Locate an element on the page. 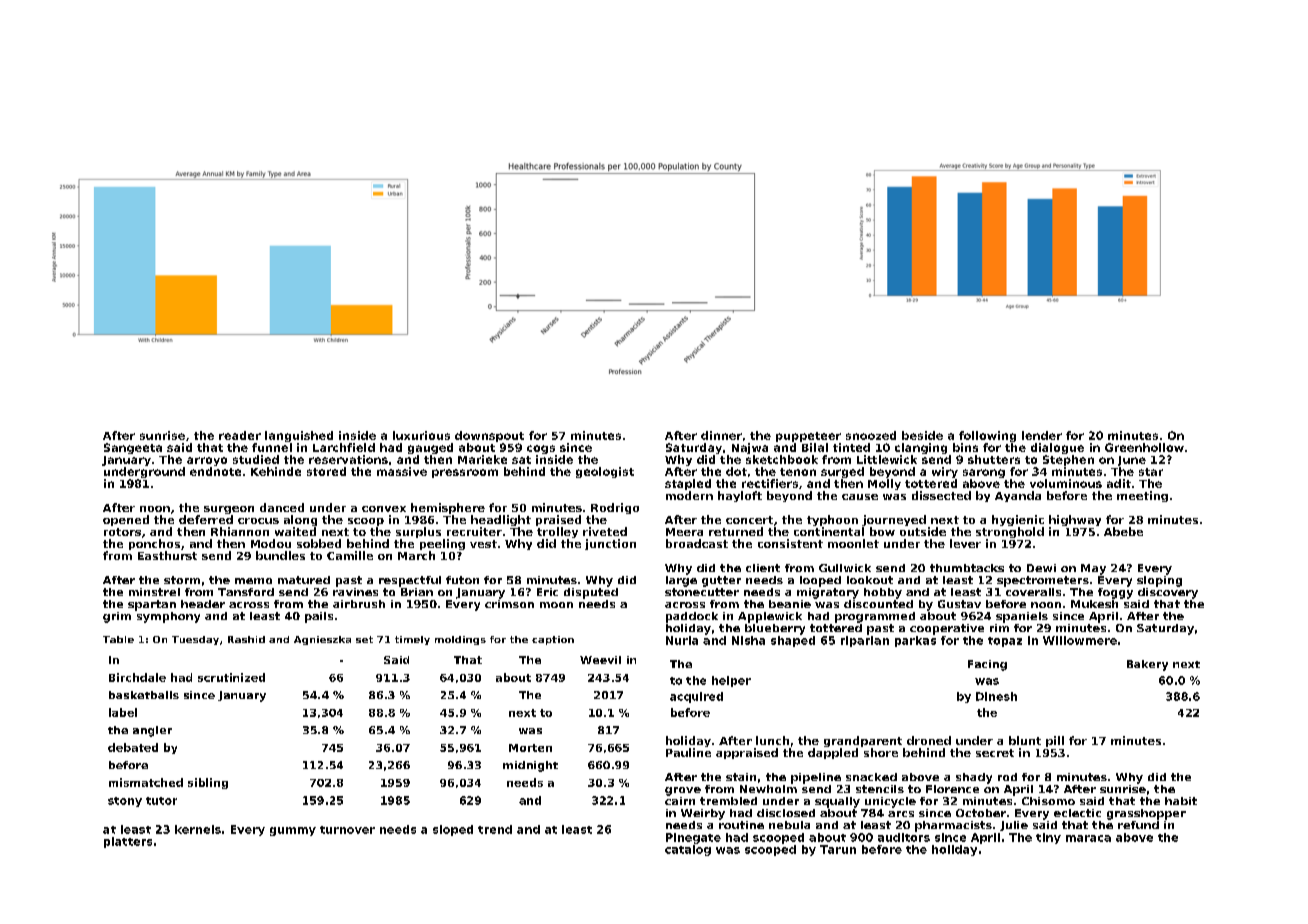  debated is located at coordinates (133, 747).
